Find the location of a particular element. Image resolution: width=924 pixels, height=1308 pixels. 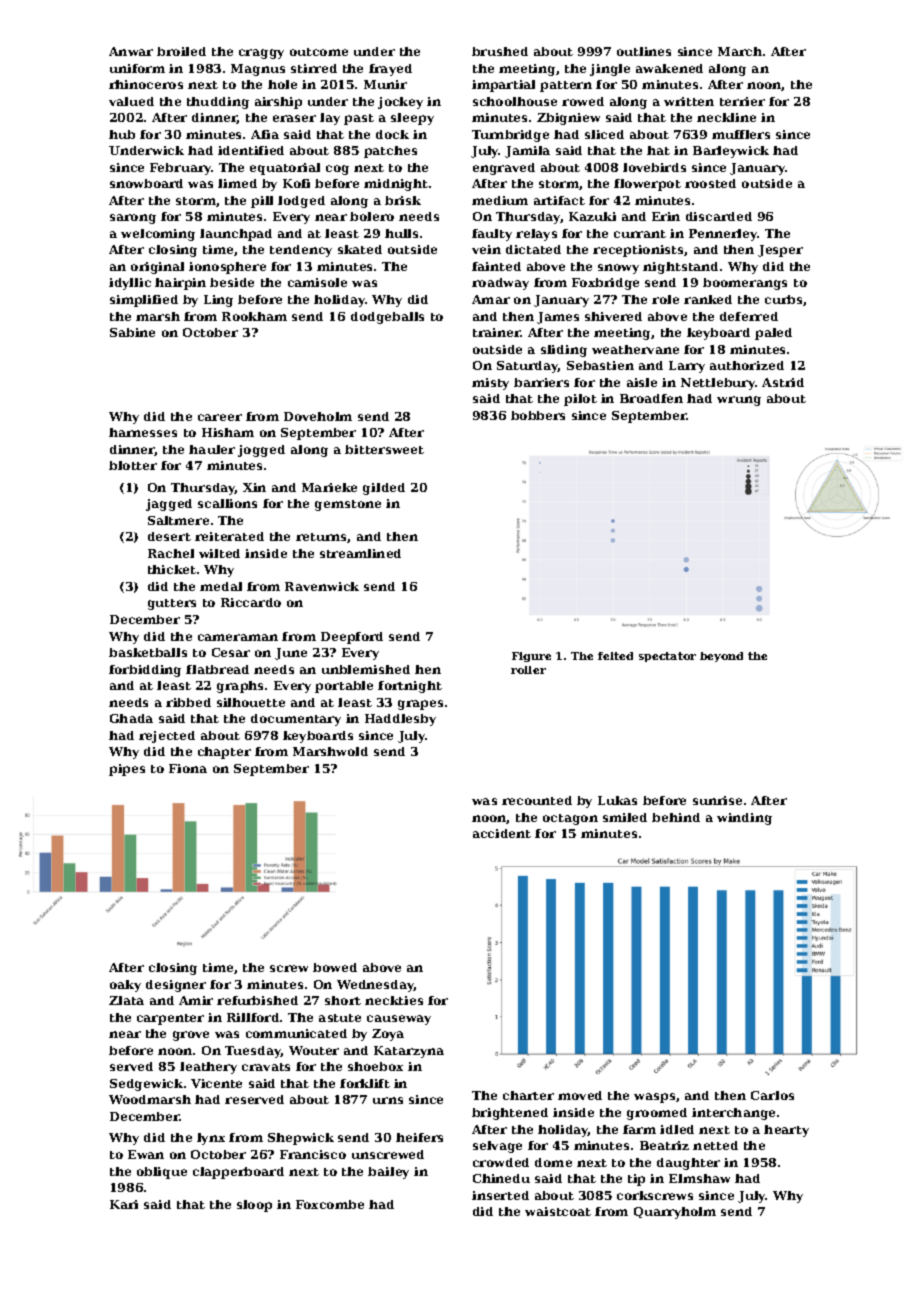

bobbers is located at coordinates (538, 415).
